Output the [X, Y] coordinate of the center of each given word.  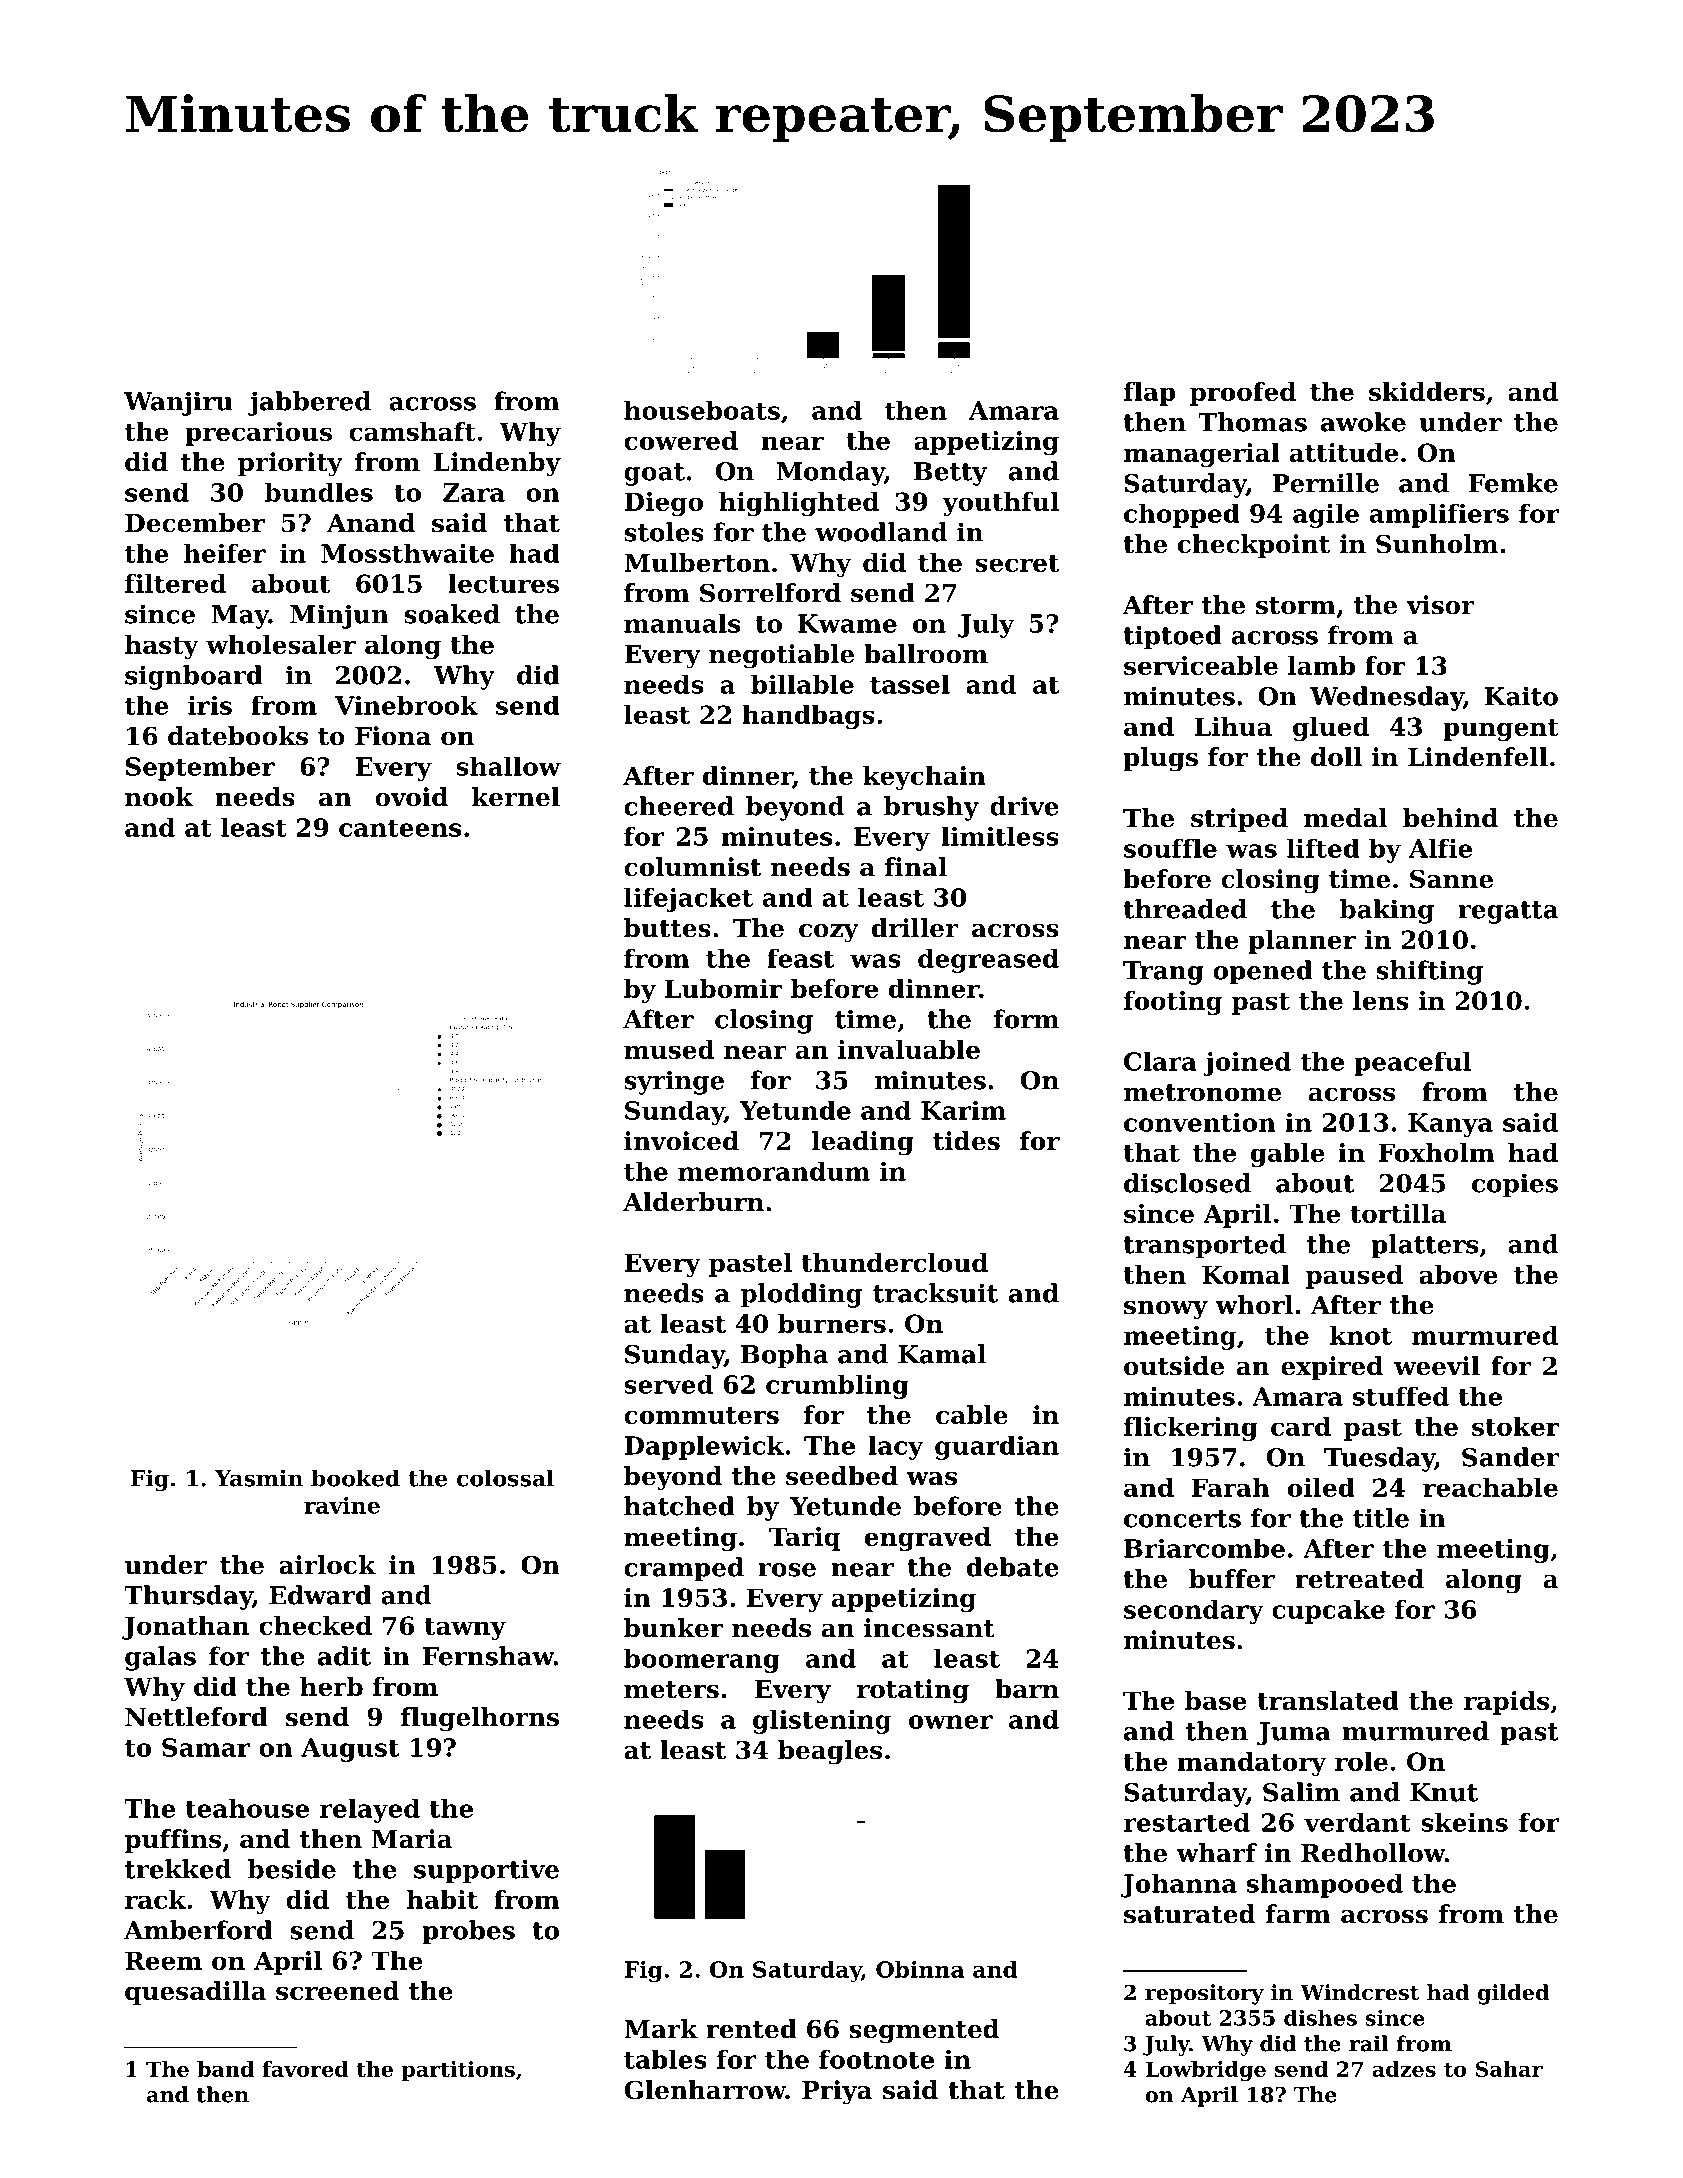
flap [1150, 394]
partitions [458, 2071]
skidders [1427, 391]
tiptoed [1172, 637]
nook [159, 797]
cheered [679, 806]
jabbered [309, 403]
